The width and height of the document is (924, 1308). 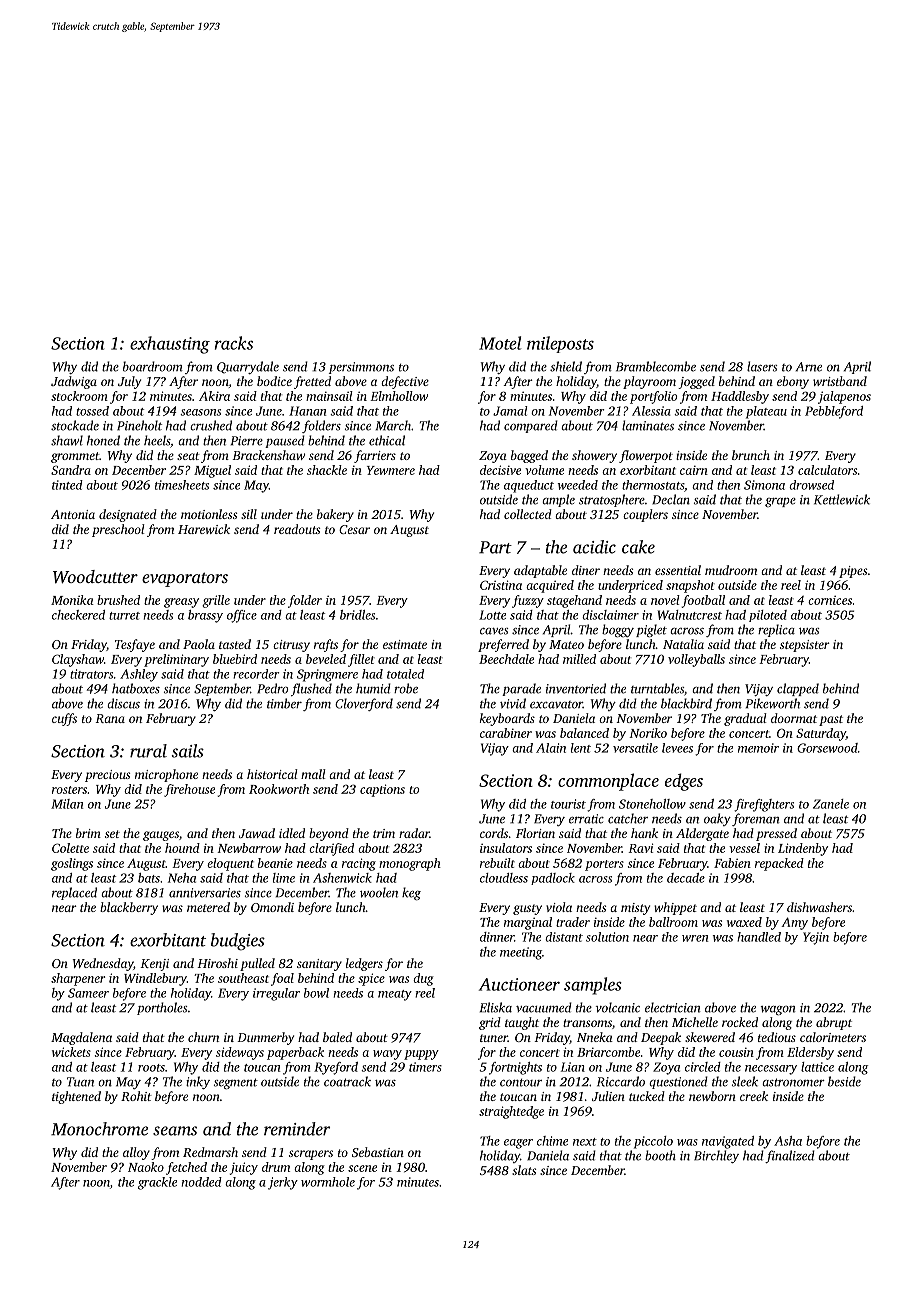 I want to click on Alain, so click(x=551, y=748).
